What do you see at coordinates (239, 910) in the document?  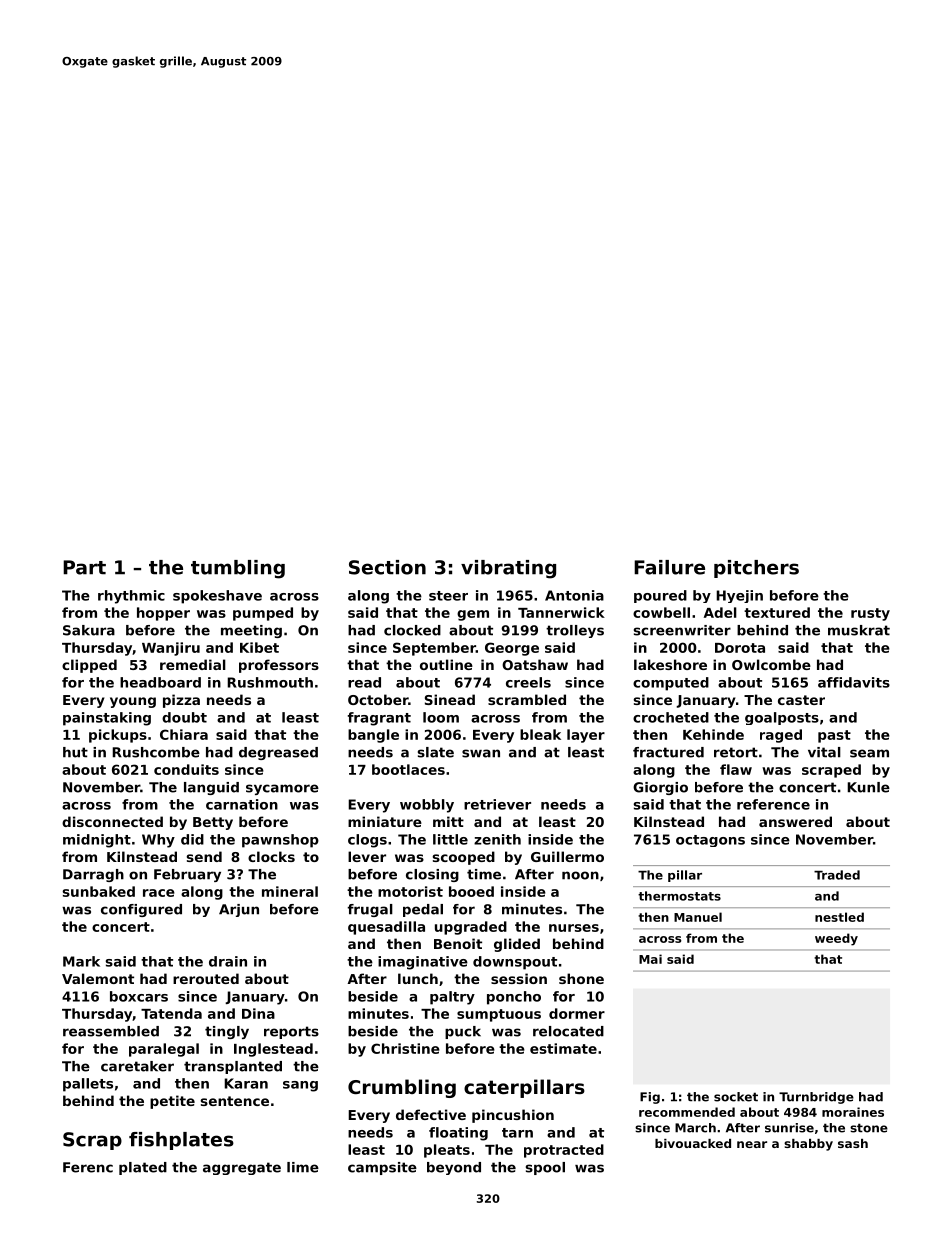 I see `Arjun` at bounding box center [239, 910].
